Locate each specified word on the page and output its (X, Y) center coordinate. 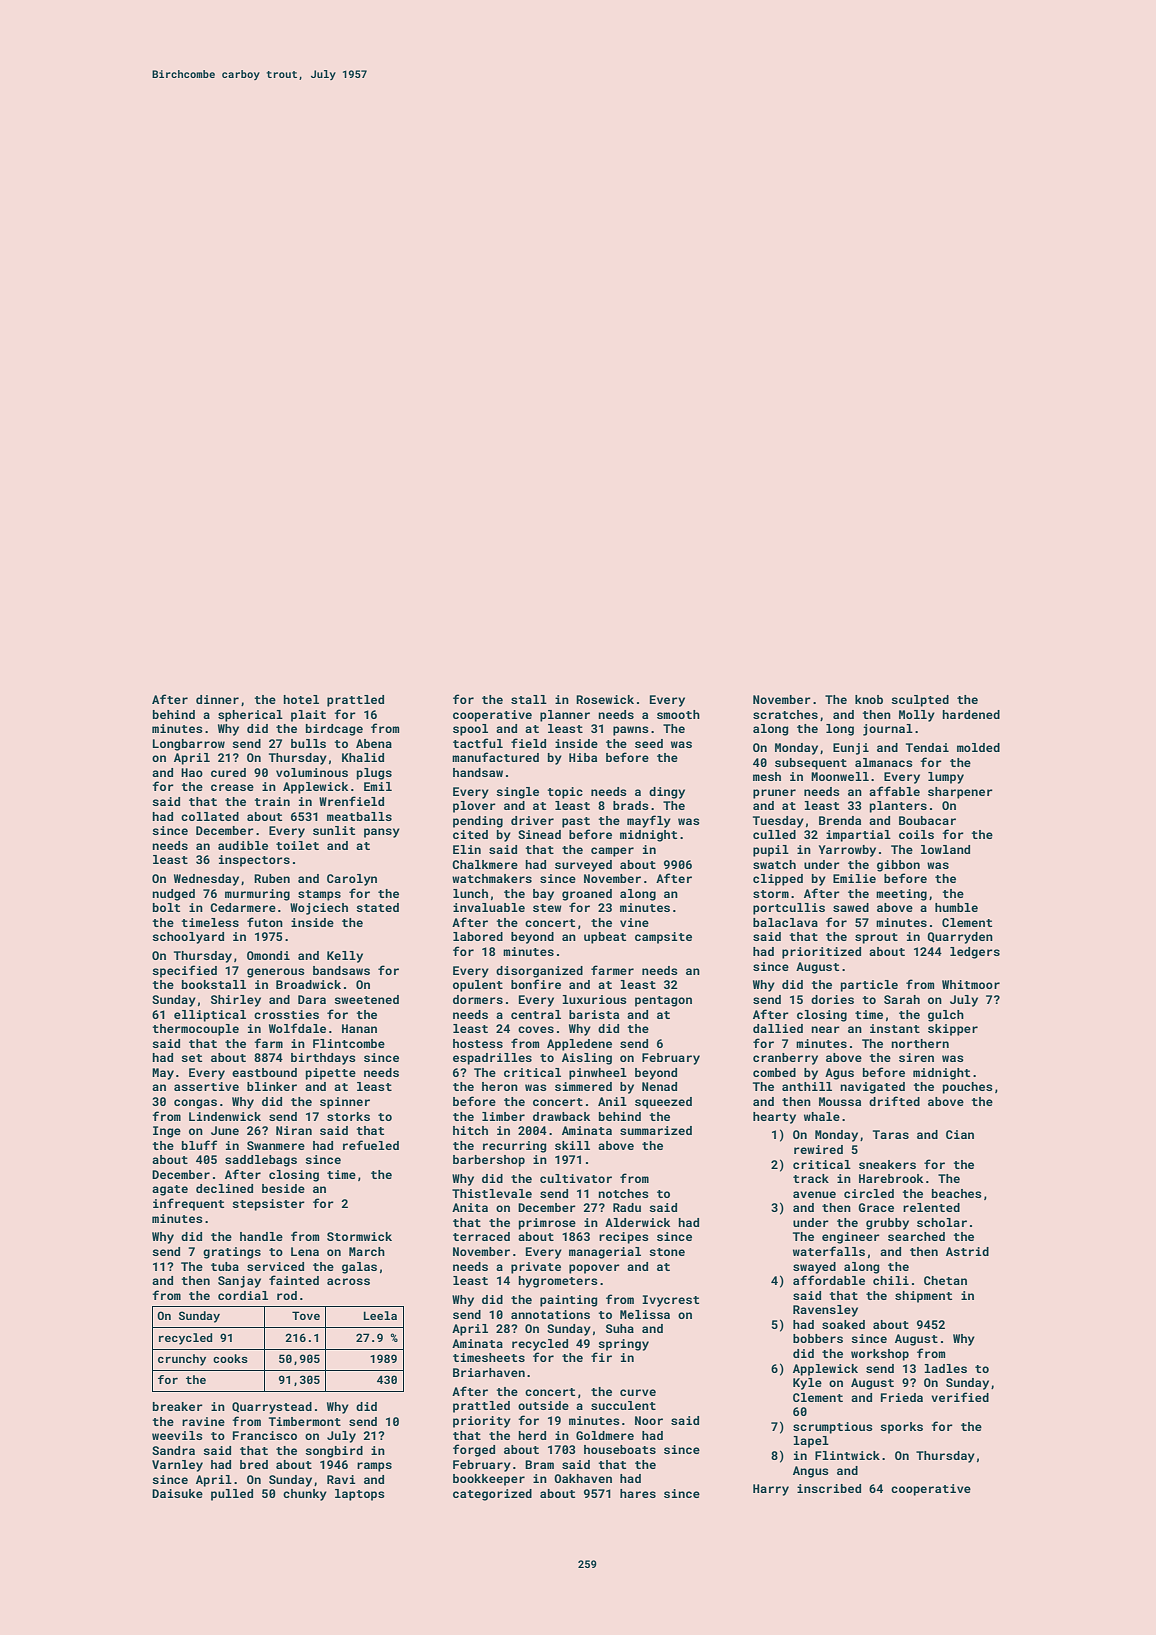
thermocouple (195, 1030)
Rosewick (605, 699)
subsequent (811, 764)
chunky (305, 1495)
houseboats (620, 1449)
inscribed (829, 1488)
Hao (192, 772)
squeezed (663, 1103)
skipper (953, 1030)
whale (822, 1116)
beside (283, 1188)
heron (500, 1086)
